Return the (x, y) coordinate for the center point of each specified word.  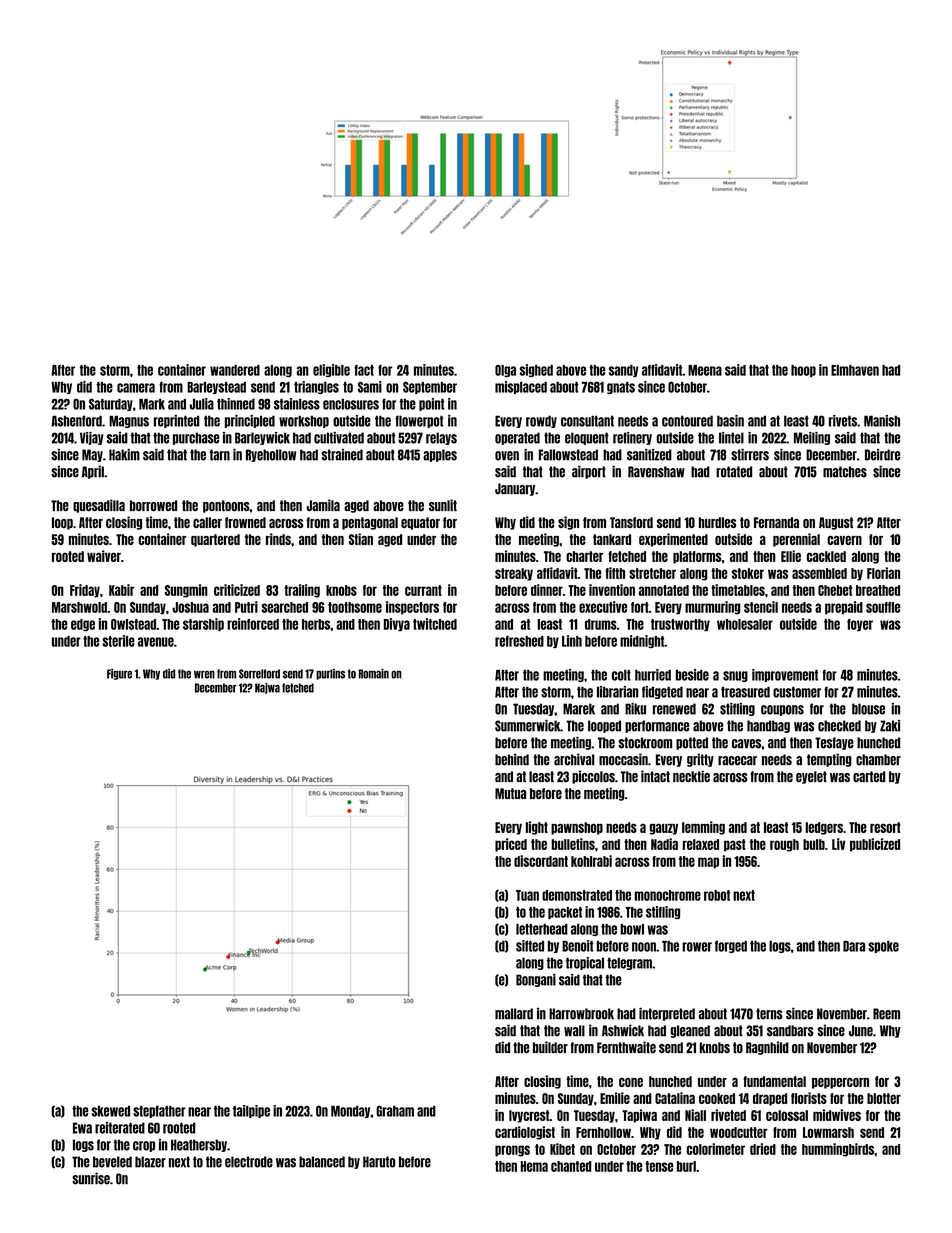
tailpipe (251, 1111)
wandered (235, 370)
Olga (505, 371)
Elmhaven (855, 370)
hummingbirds (838, 1150)
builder (550, 1047)
